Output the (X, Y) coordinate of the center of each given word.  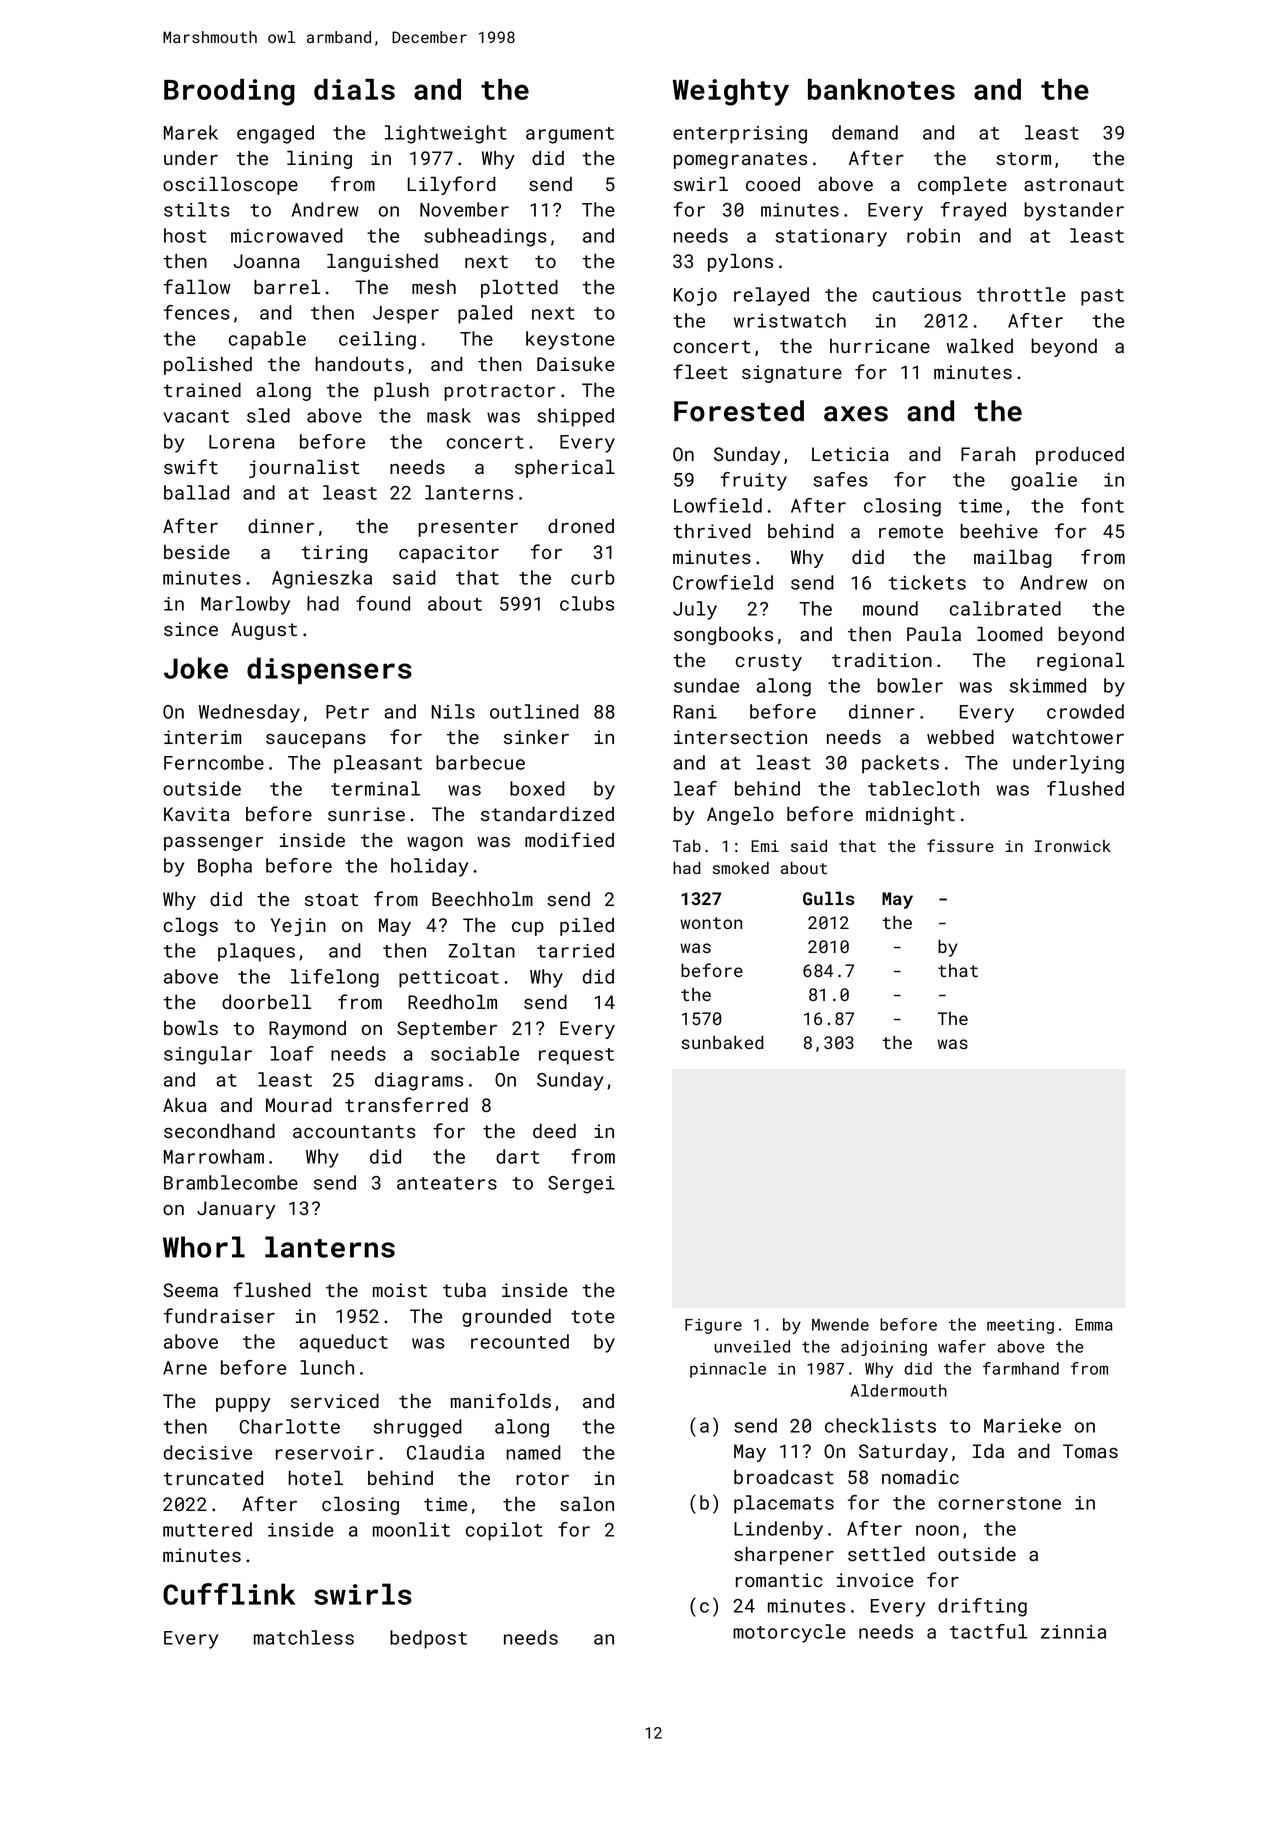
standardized (547, 813)
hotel (315, 1477)
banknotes (881, 89)
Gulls (828, 898)
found (383, 603)
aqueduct (344, 1343)
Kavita (196, 814)
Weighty (731, 92)
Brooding (229, 92)
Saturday (903, 1452)
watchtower (1068, 736)
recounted (520, 1341)
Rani (695, 712)
